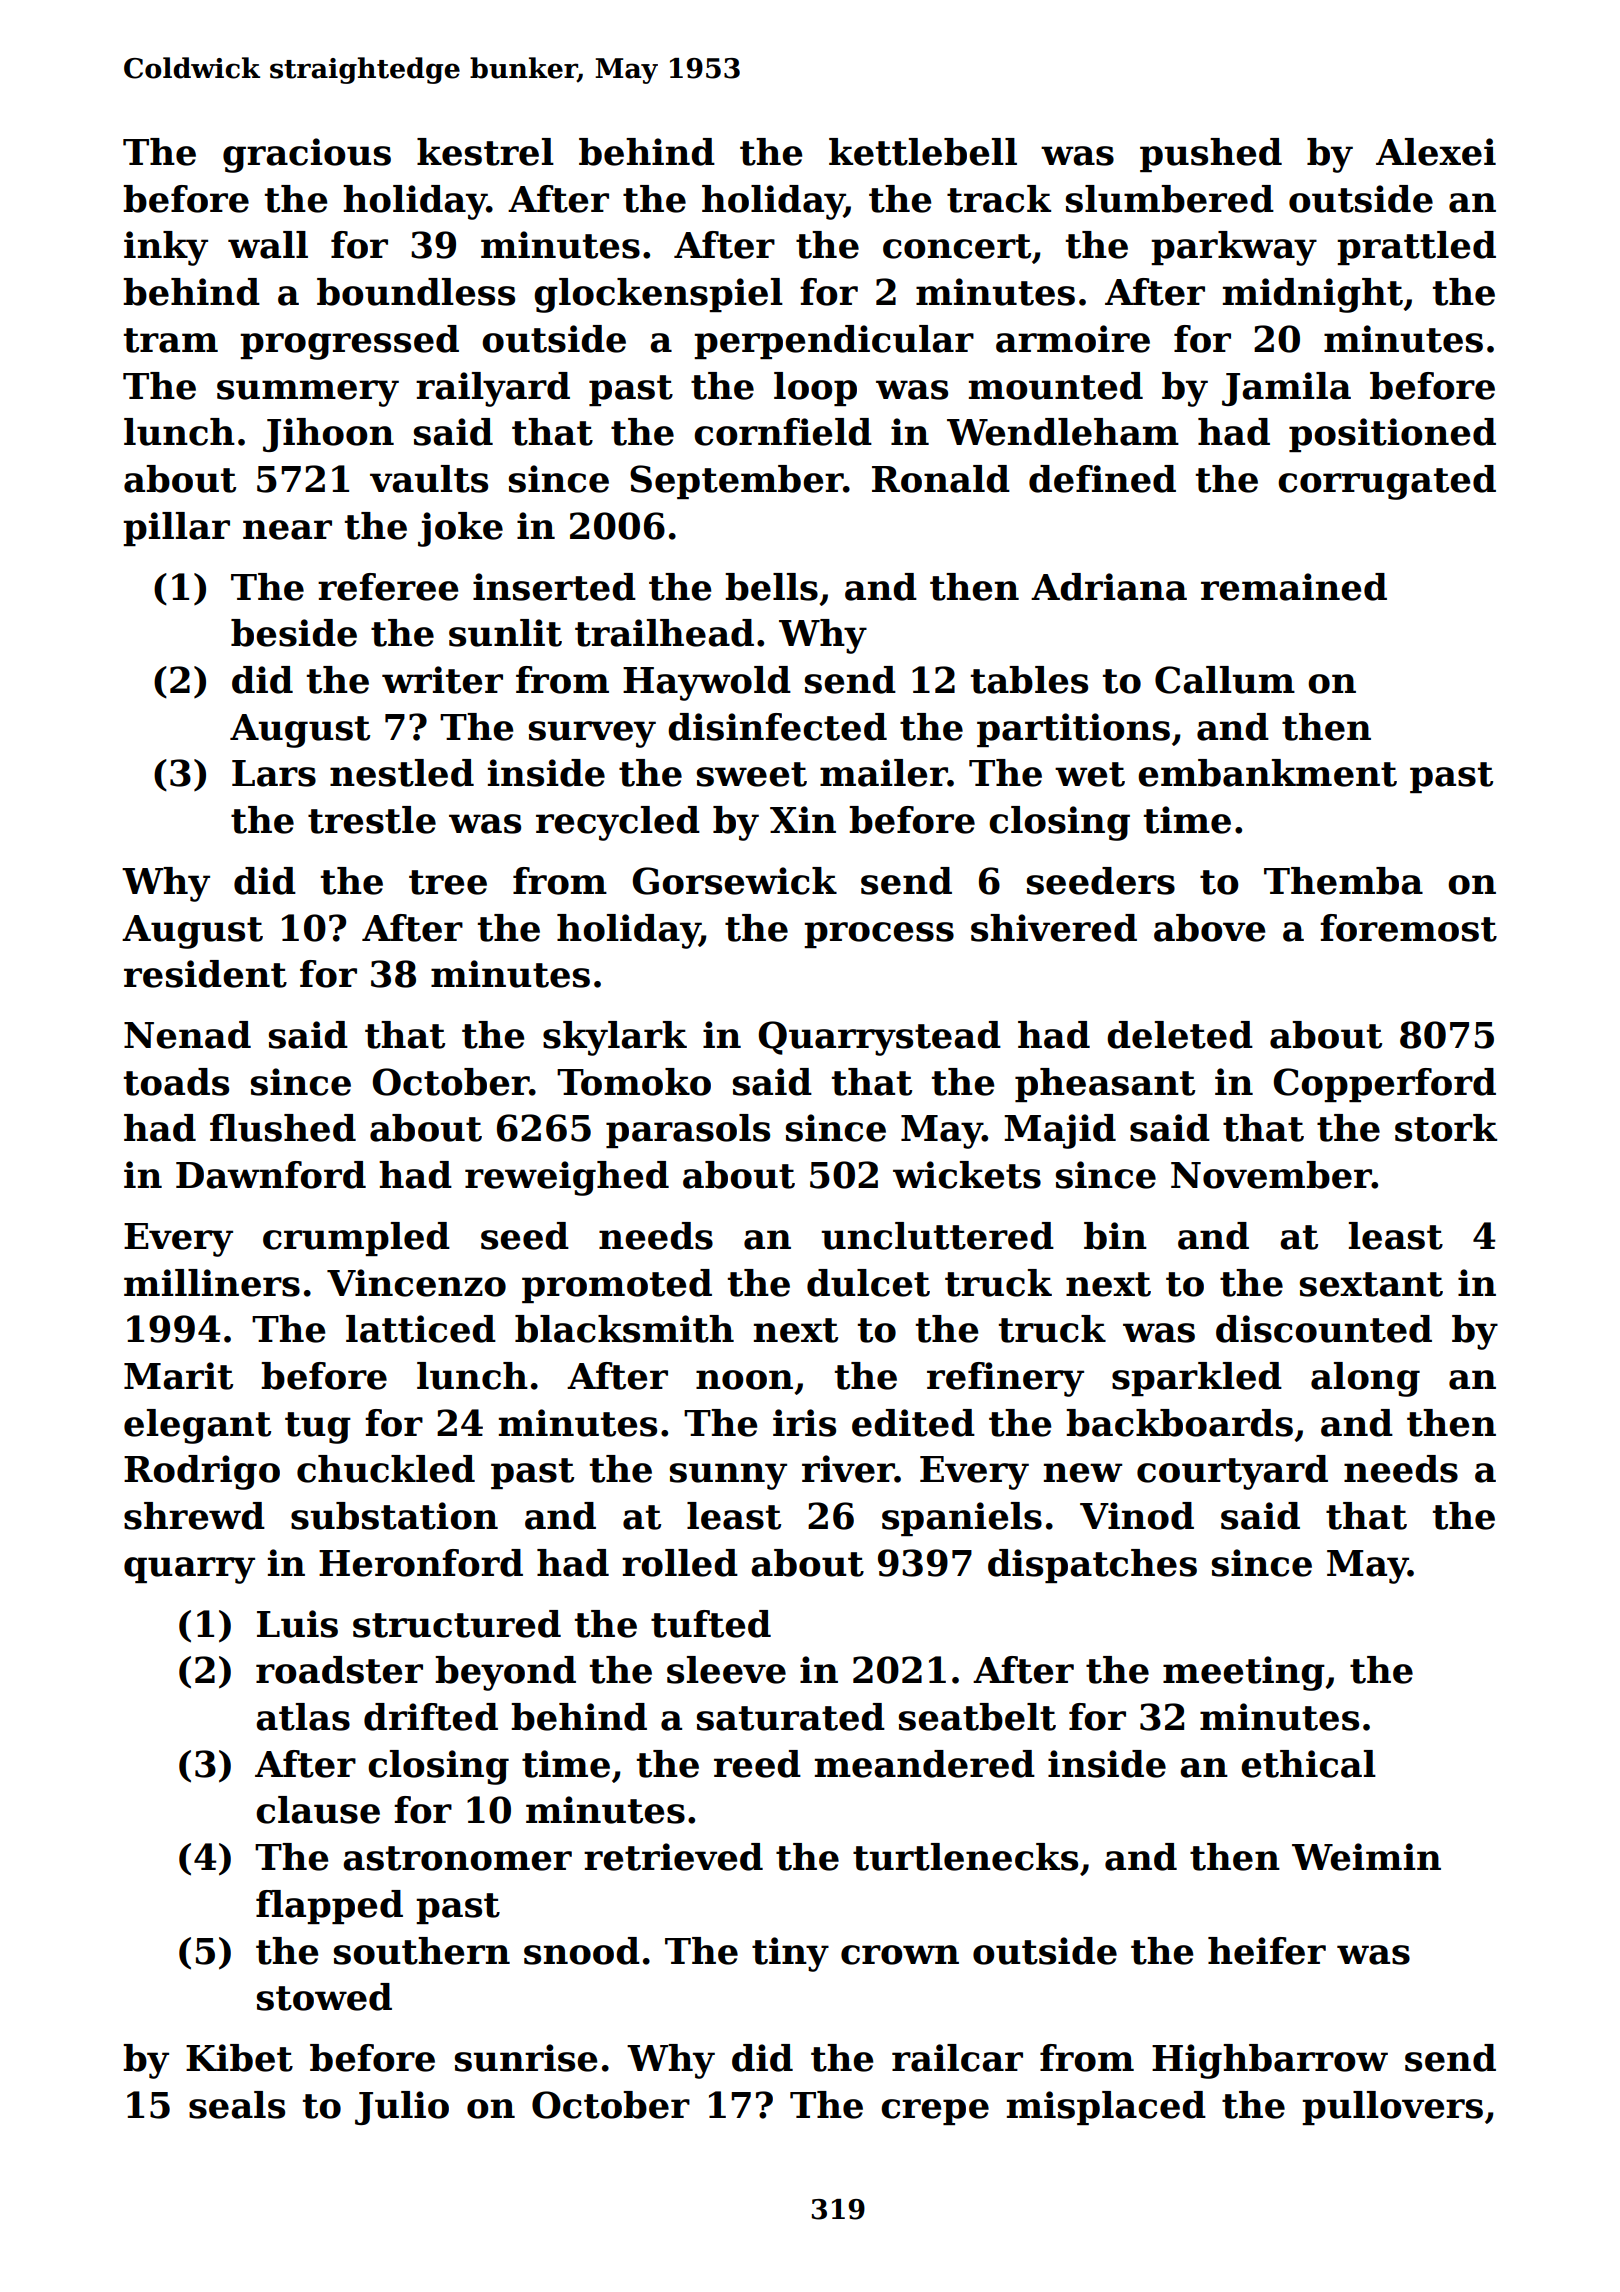 The width and height of the page is (1620, 2292). Describe the element at coordinates (935, 2112) in the page. I see `crepe` at that location.
